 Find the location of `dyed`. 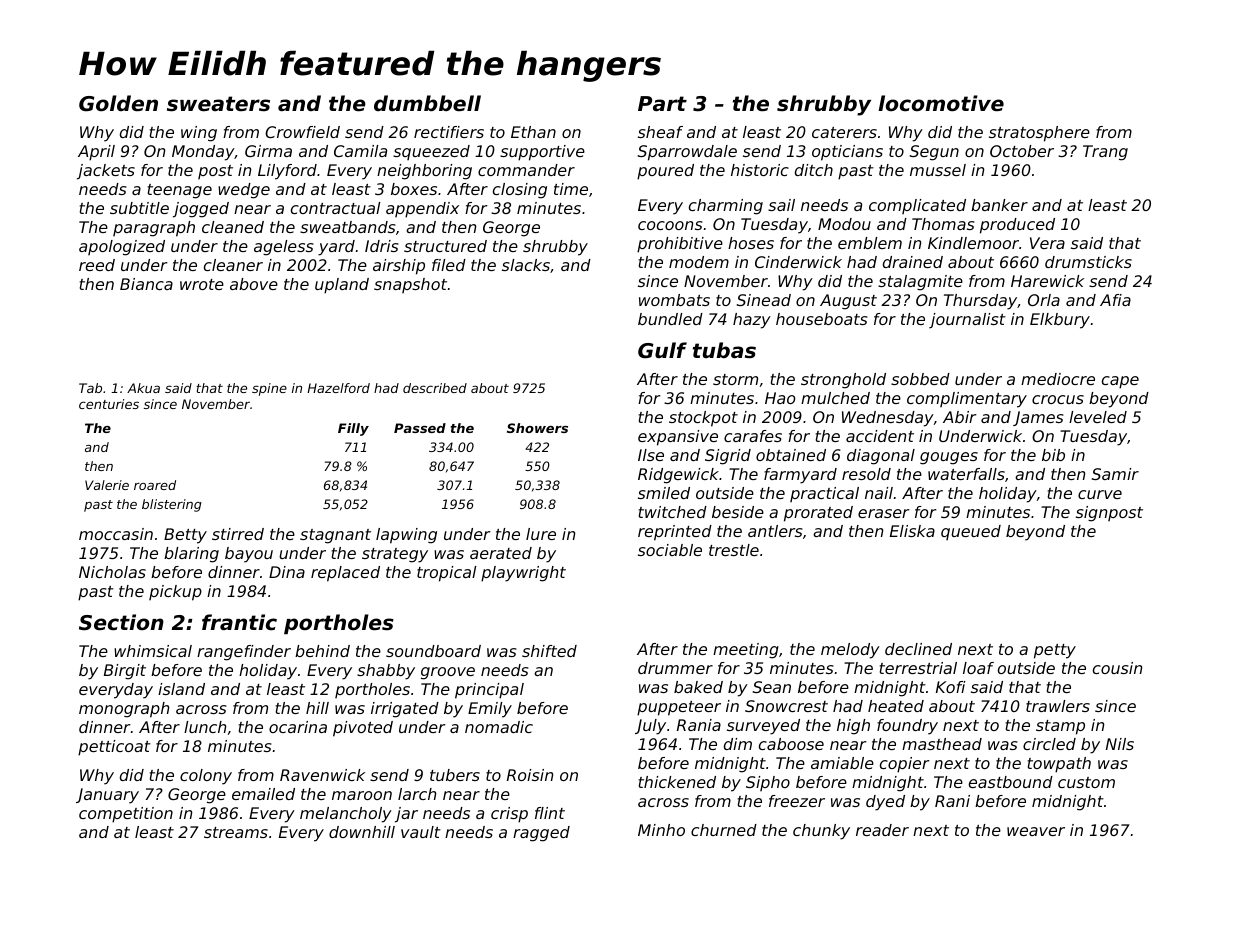

dyed is located at coordinates (885, 803).
